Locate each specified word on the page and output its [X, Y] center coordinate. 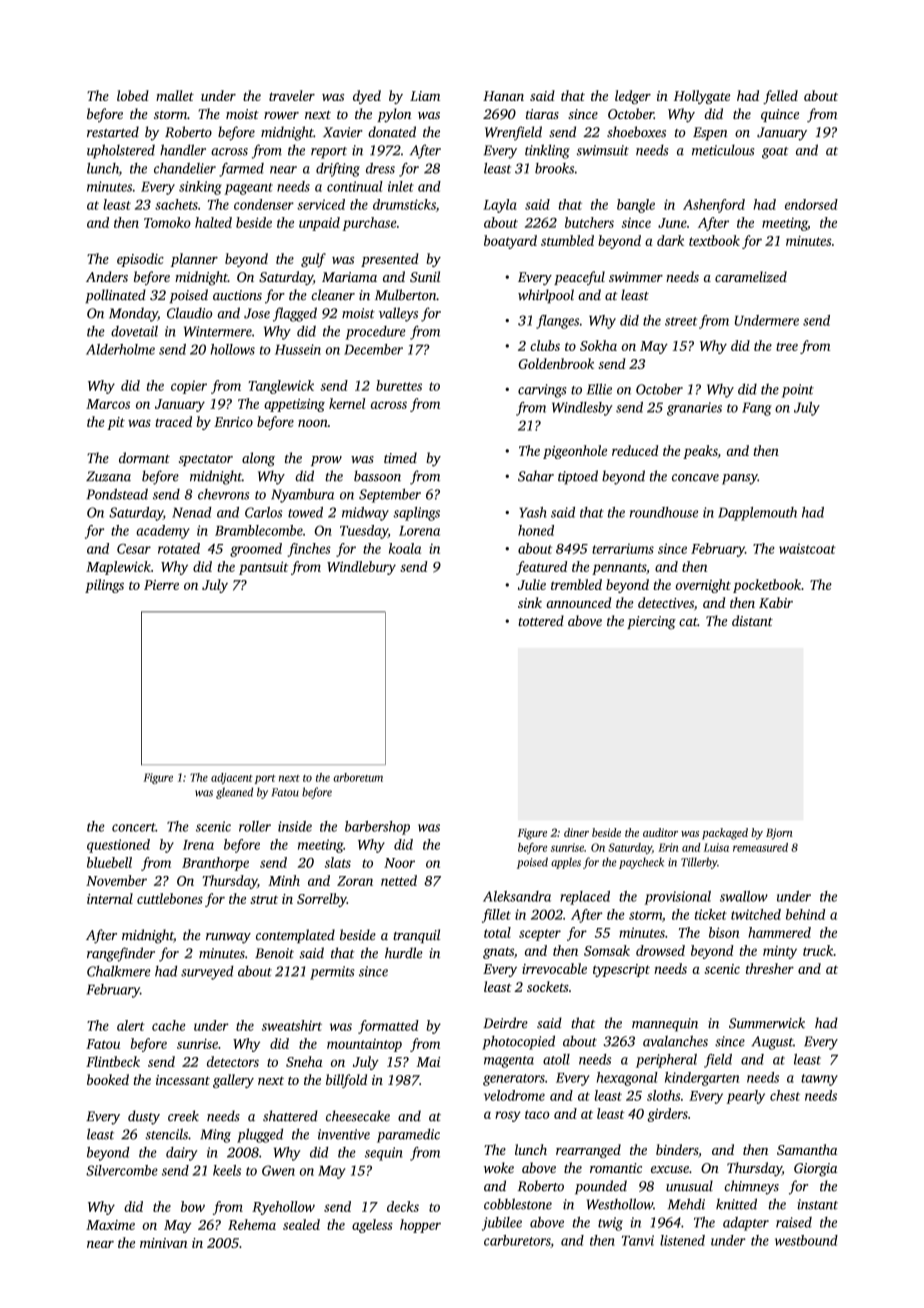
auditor [660, 832]
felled [780, 97]
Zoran [355, 881]
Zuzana [108, 476]
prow [326, 461]
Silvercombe [122, 1170]
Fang [756, 409]
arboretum [358, 777]
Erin [668, 847]
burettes [399, 385]
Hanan [503, 96]
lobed [133, 95]
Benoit [274, 953]
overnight [703, 586]
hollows [232, 349]
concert [134, 827]
